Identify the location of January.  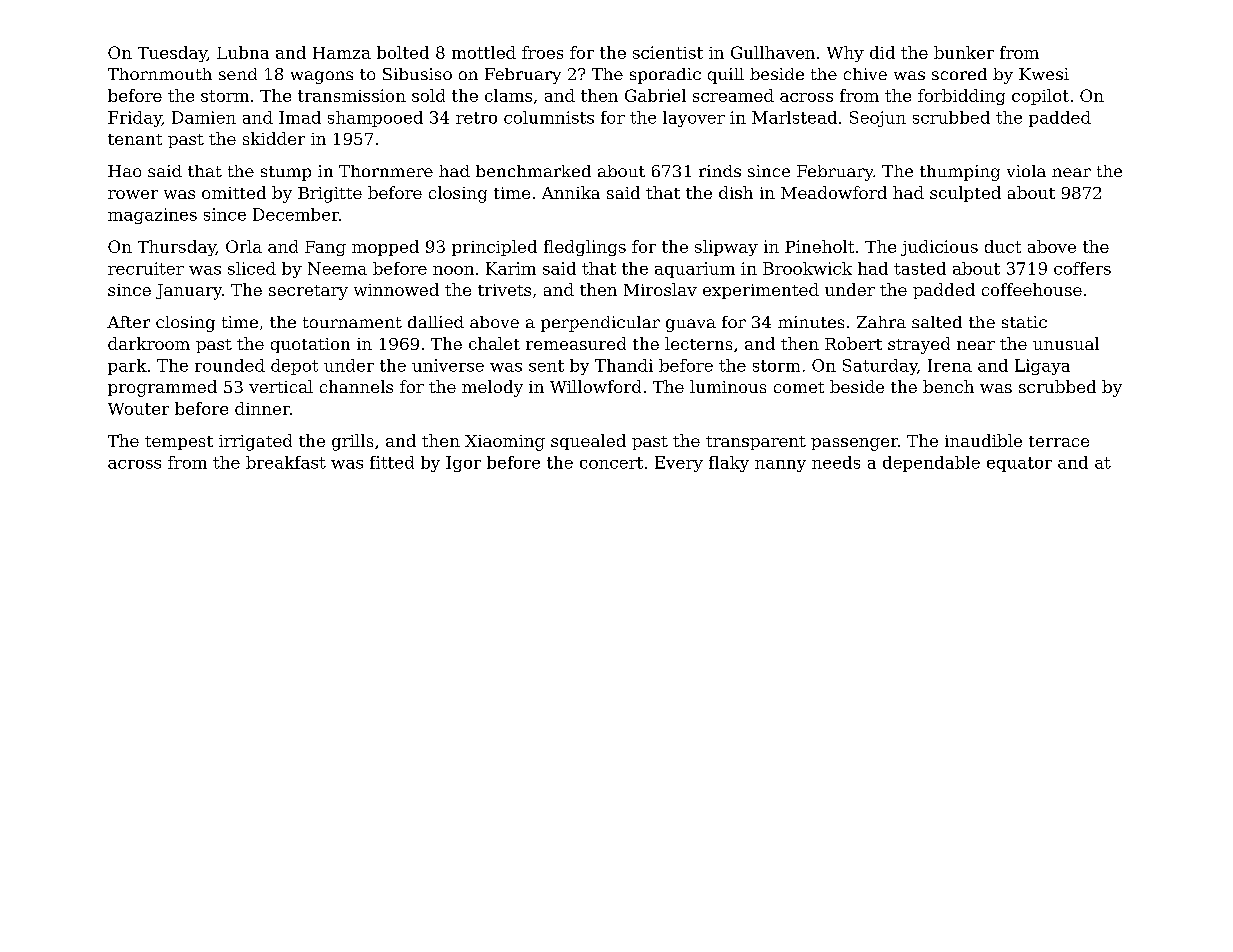
(189, 292).
